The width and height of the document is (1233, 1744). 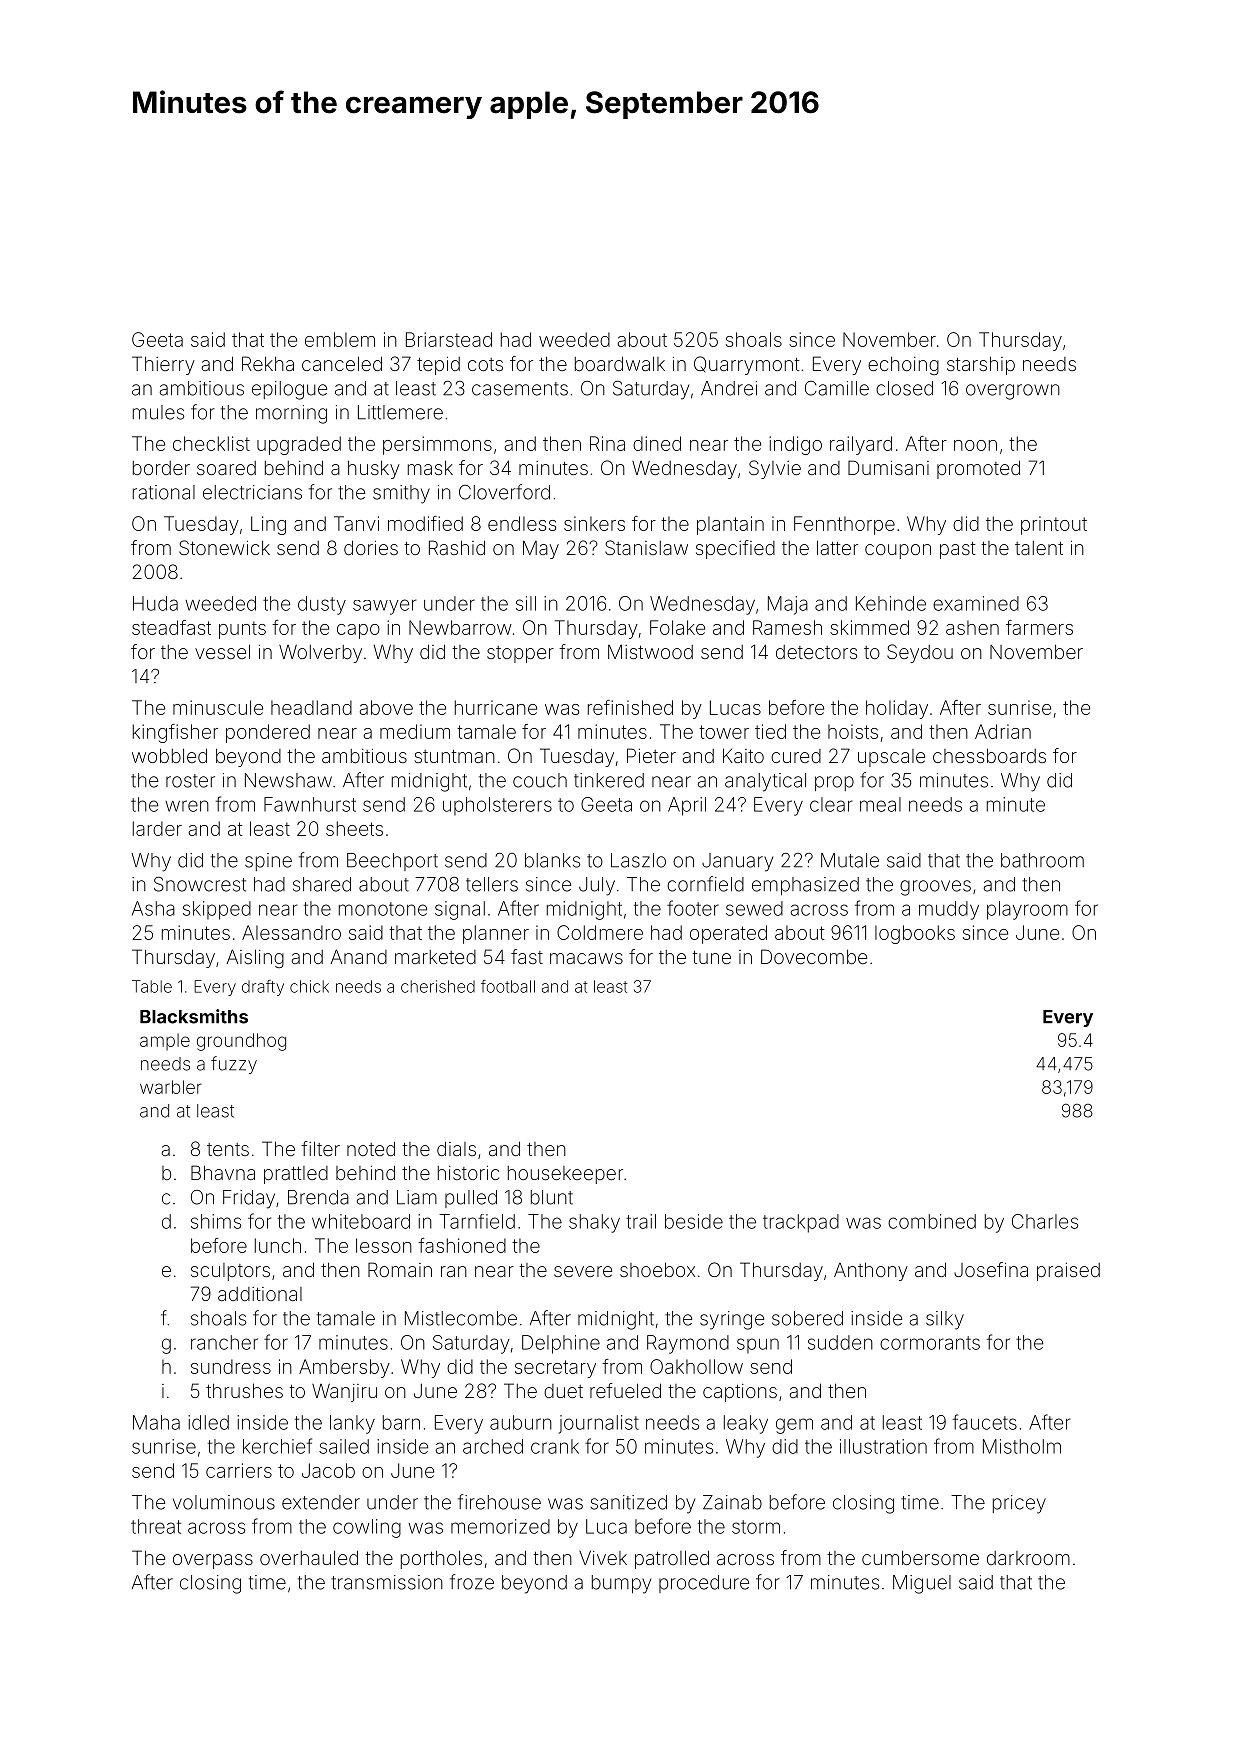 What do you see at coordinates (981, 365) in the document?
I see `starship` at bounding box center [981, 365].
